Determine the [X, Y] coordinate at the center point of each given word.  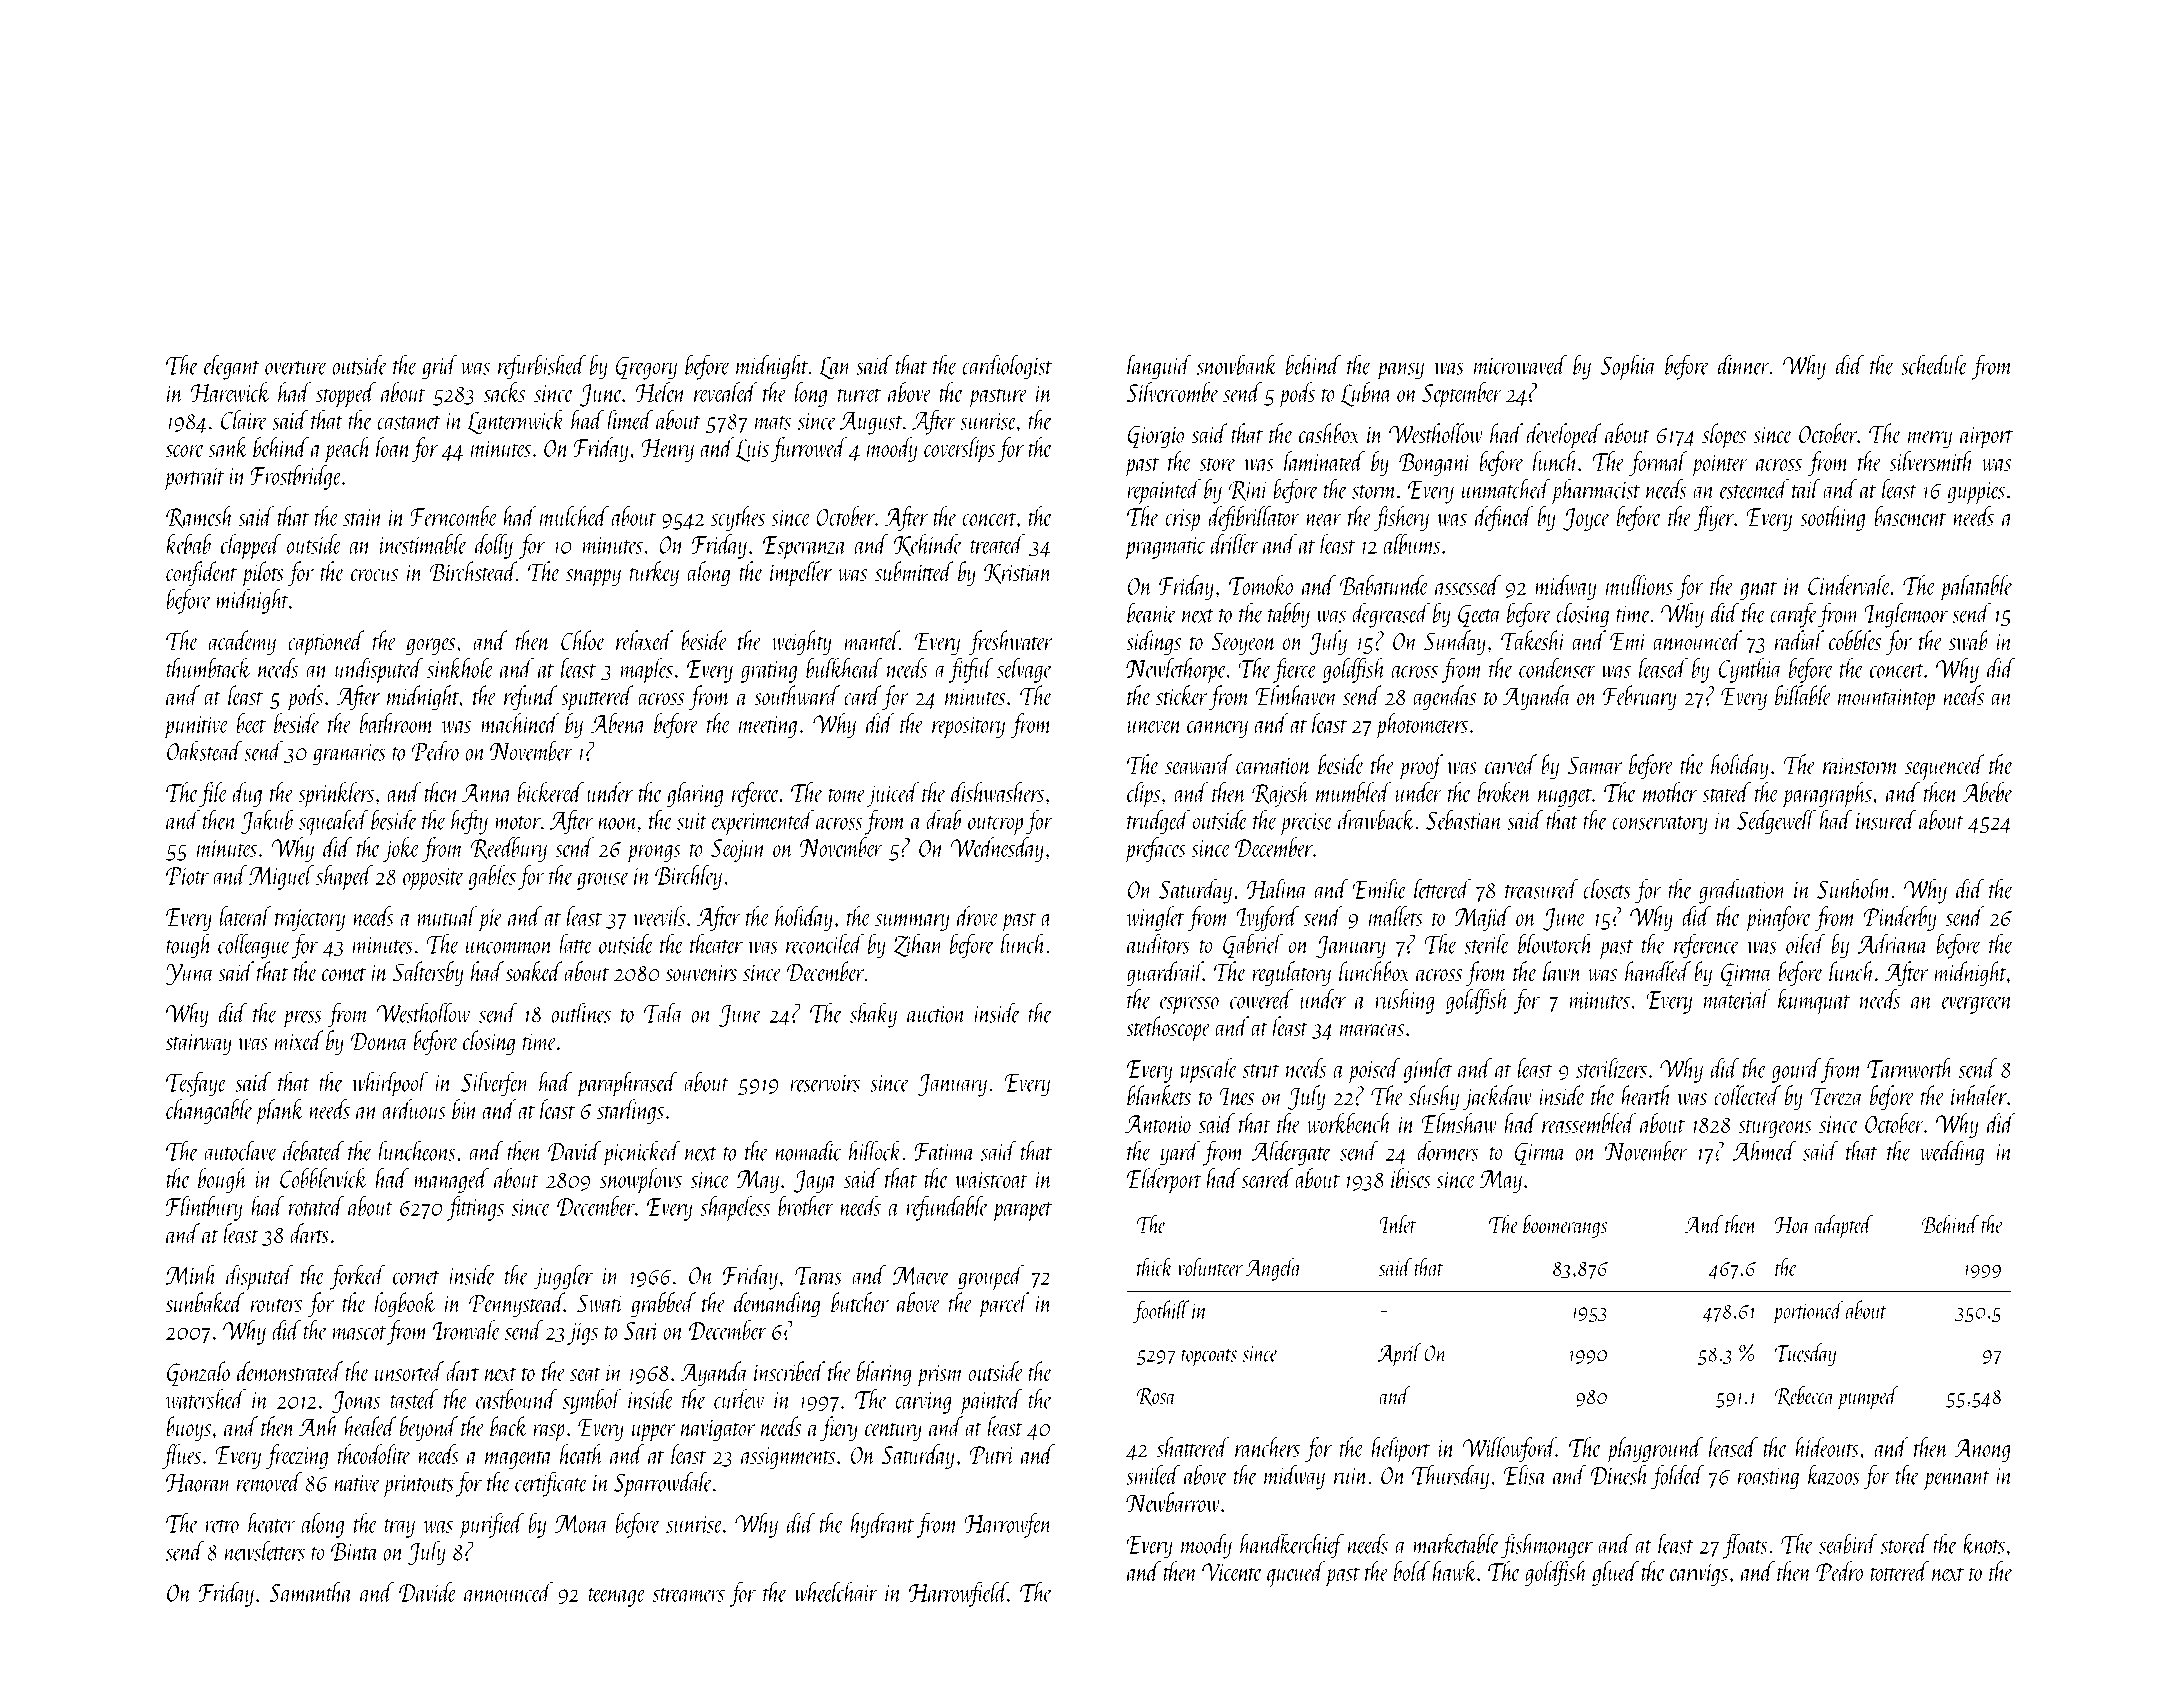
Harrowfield [958, 1594]
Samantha [311, 1592]
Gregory [646, 368]
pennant [1956, 1481]
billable [1803, 695]
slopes [1724, 436]
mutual [447, 916]
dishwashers [997, 792]
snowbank [1237, 364]
